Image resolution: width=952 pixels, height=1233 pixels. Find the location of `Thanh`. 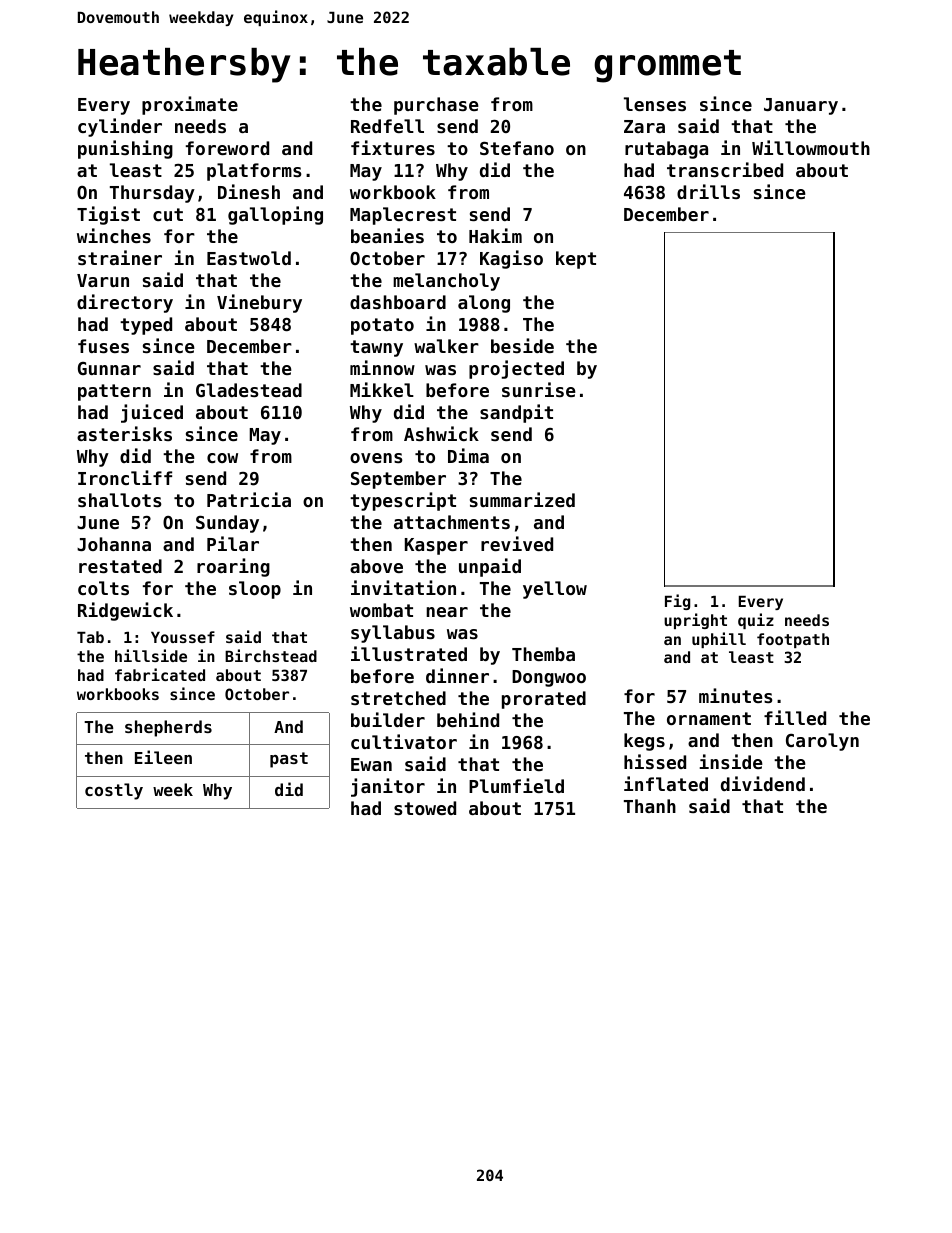

Thanh is located at coordinates (650, 806).
